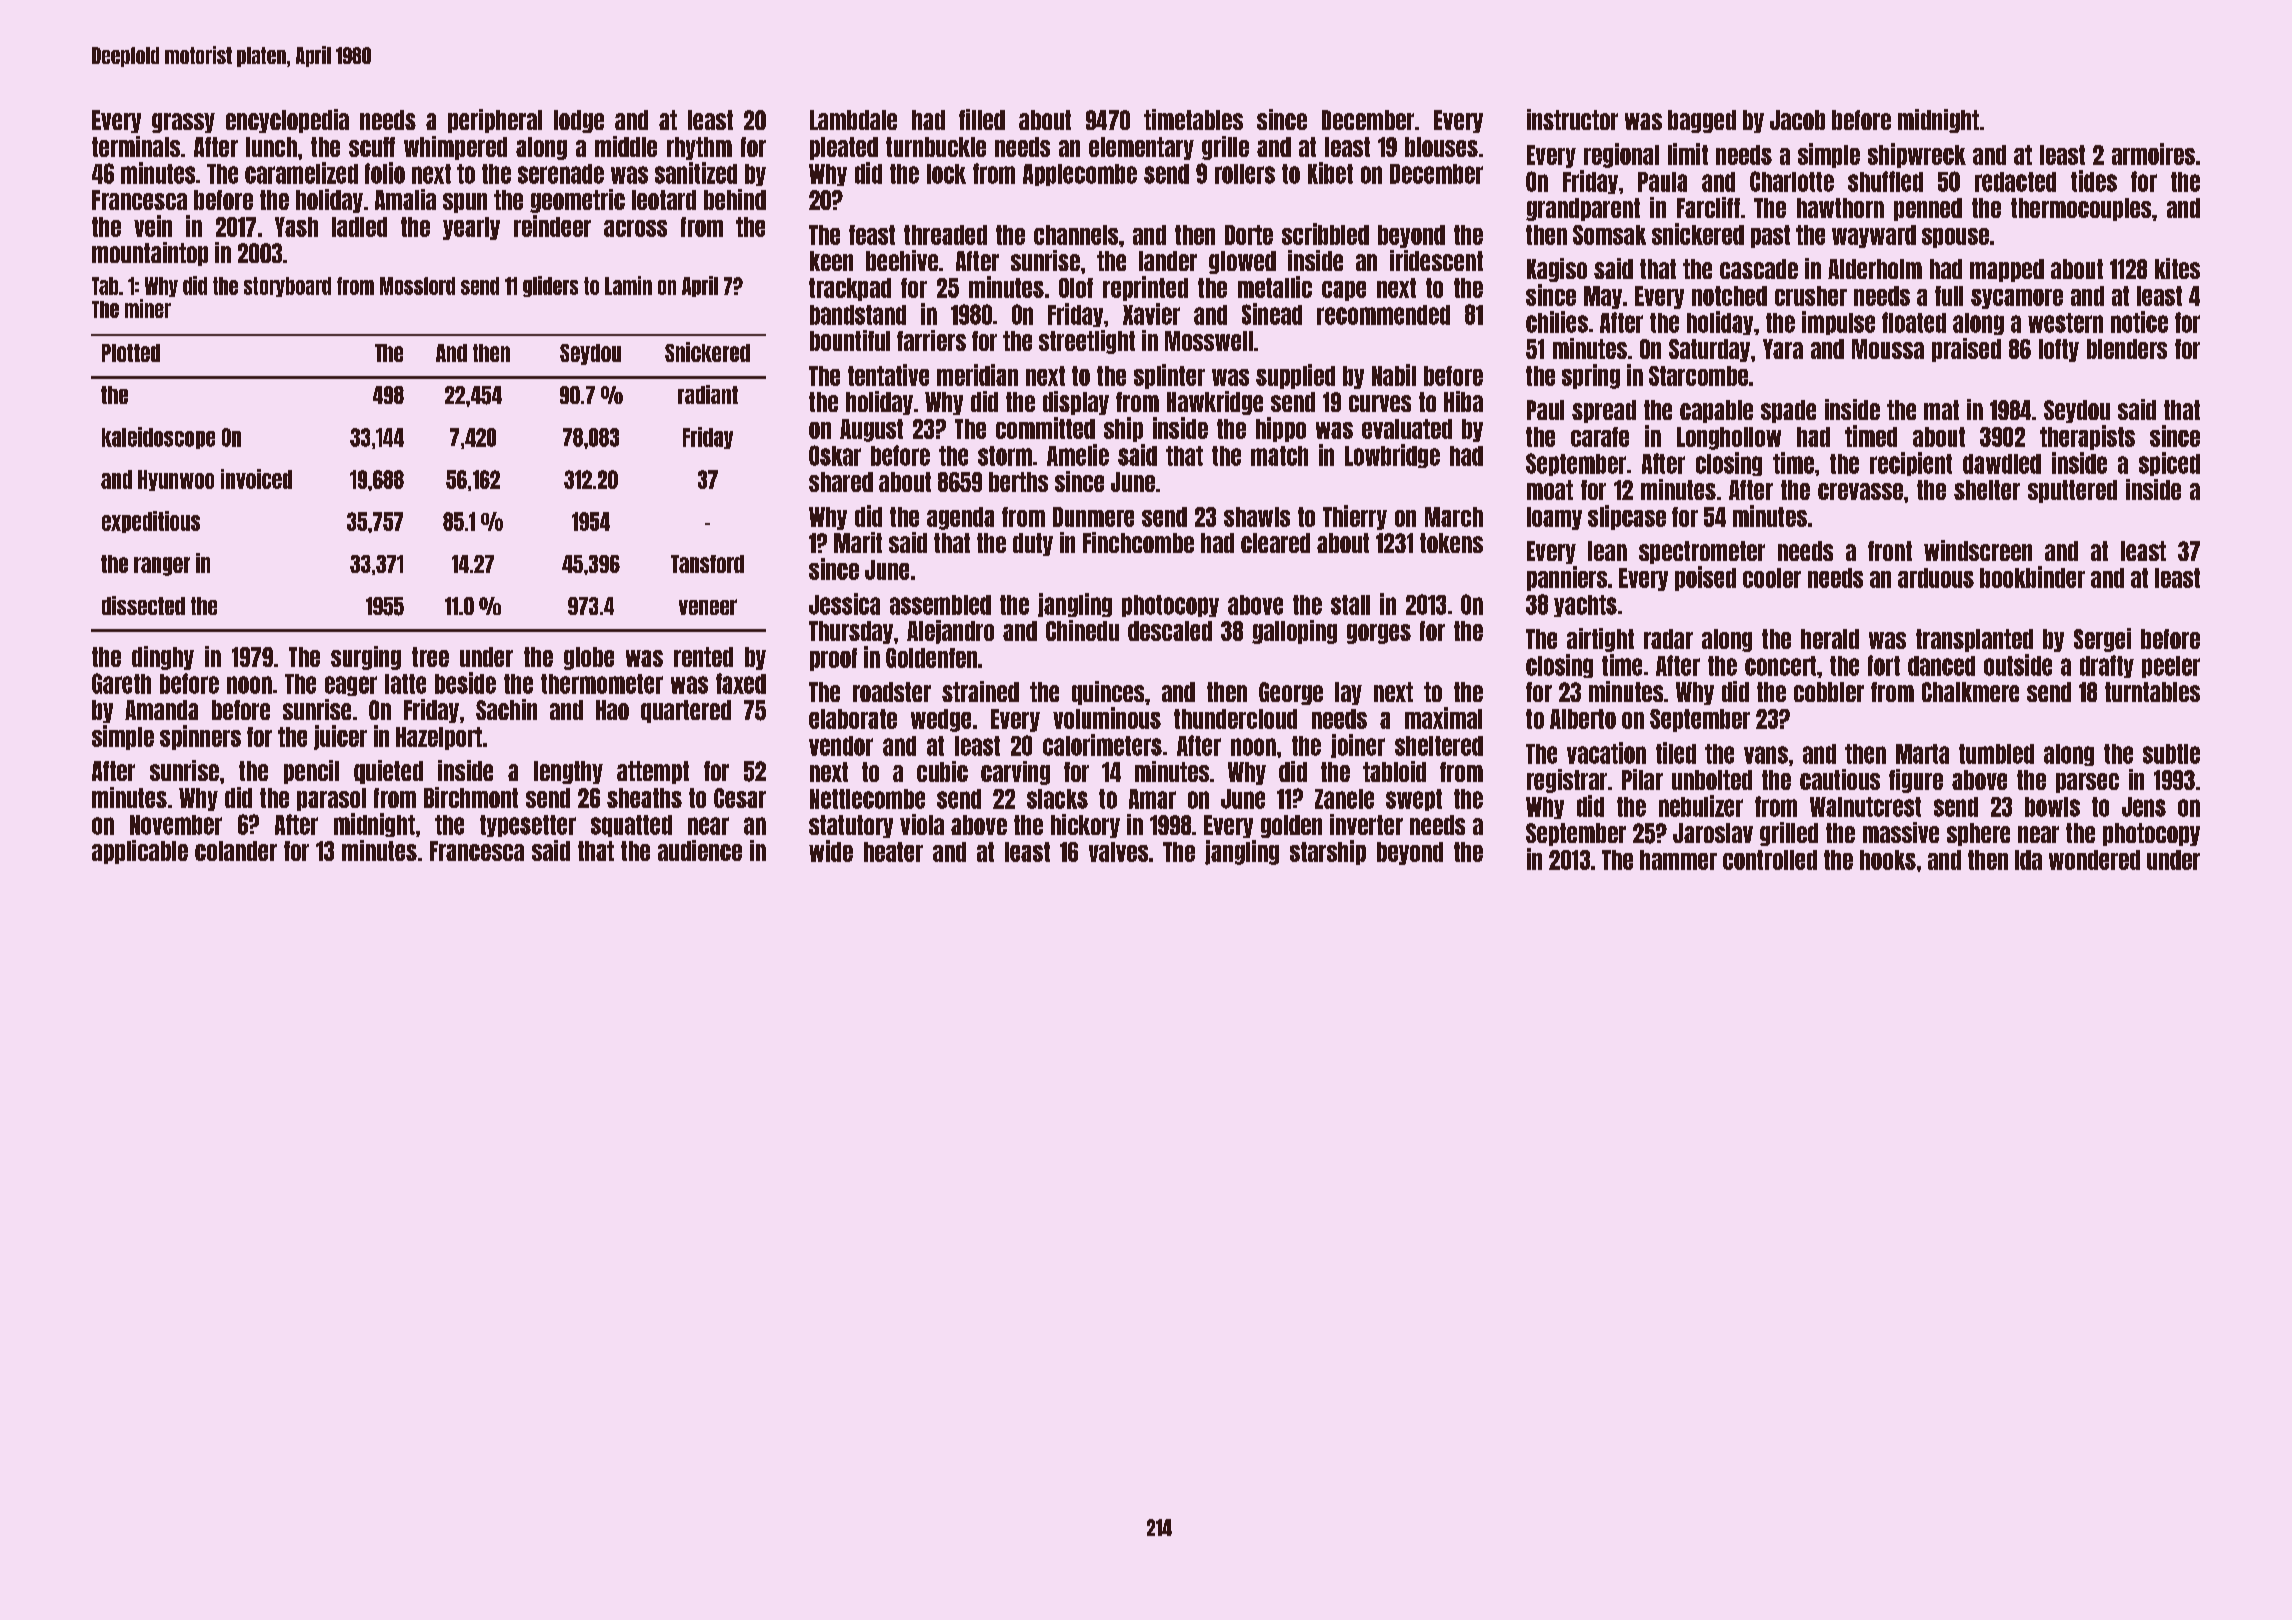 Image resolution: width=2292 pixels, height=1620 pixels. Describe the element at coordinates (982, 119) in the page. I see `filled` at that location.
